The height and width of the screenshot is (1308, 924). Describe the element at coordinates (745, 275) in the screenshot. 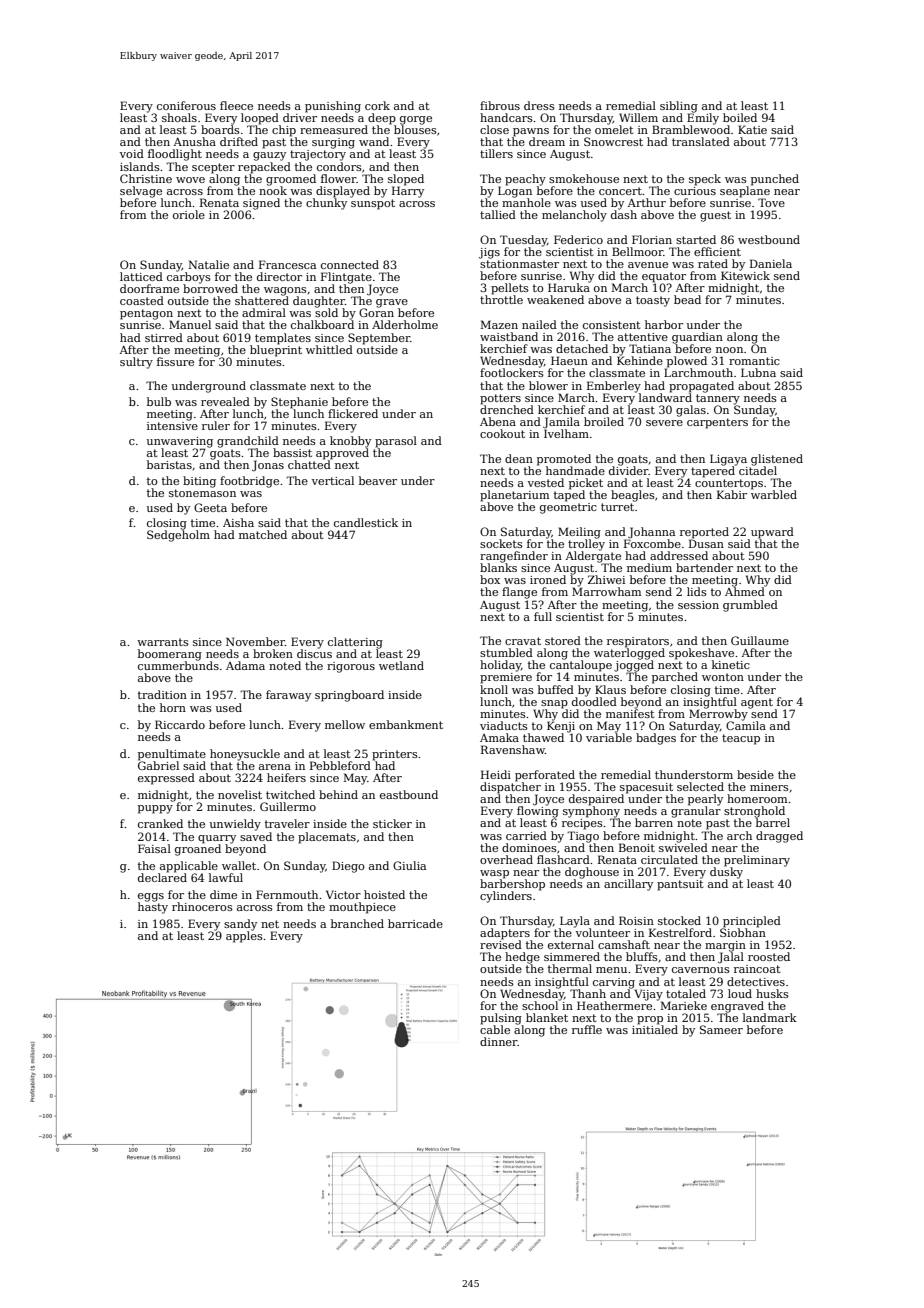

I see `Kitewick` at that location.
